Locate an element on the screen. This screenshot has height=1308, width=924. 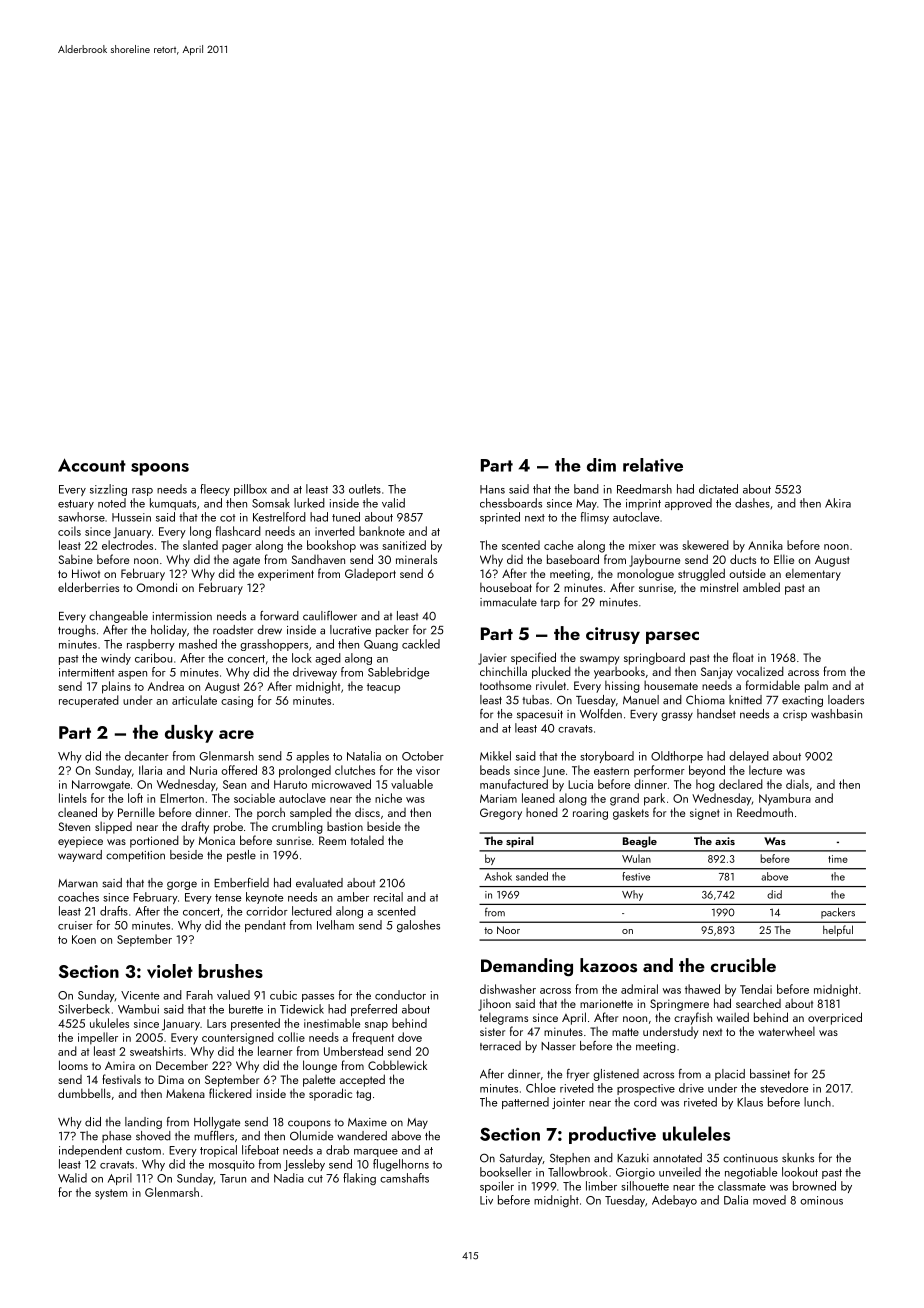
tarp is located at coordinates (550, 604).
